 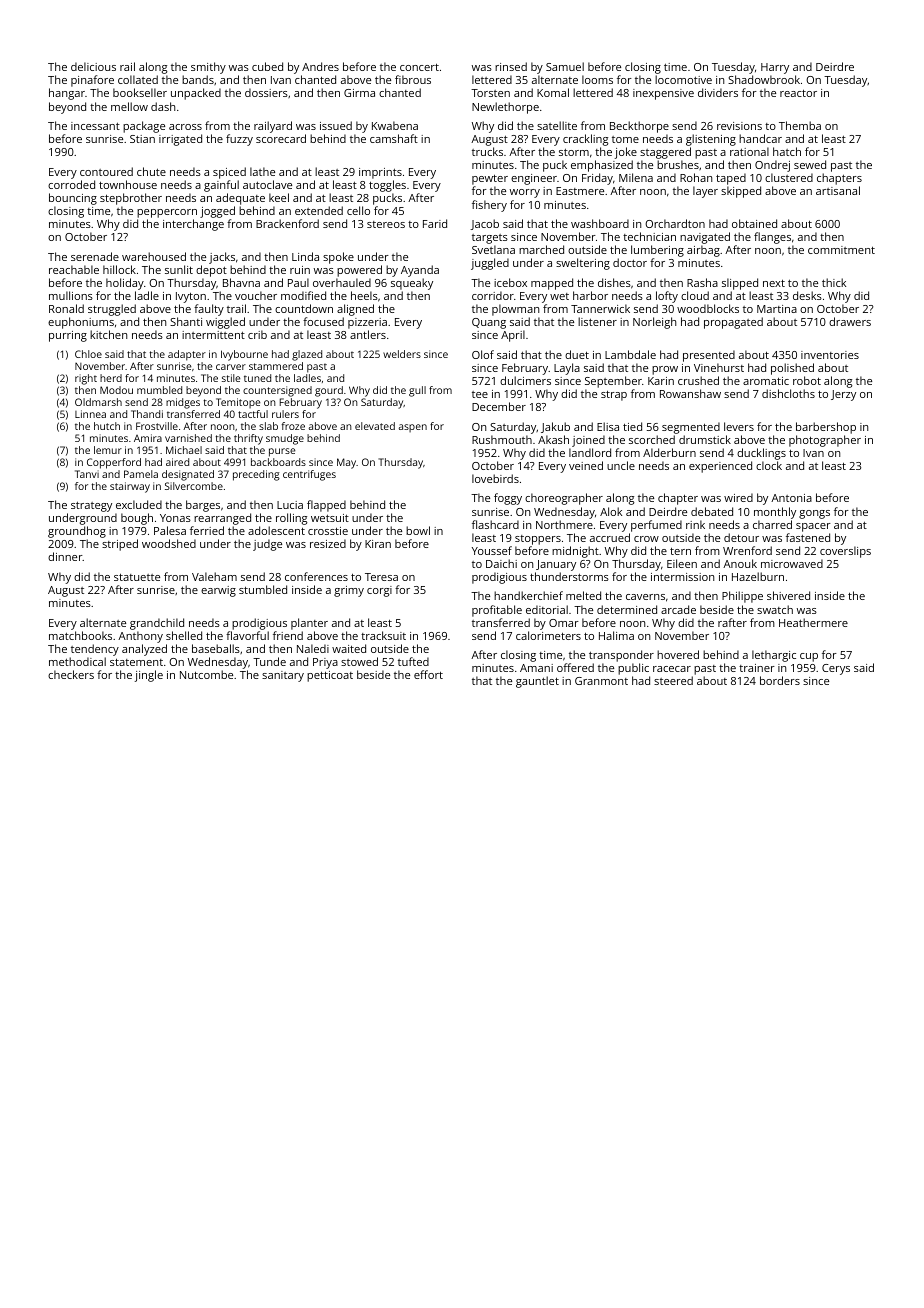 What do you see at coordinates (320, 66) in the screenshot?
I see `Andres` at bounding box center [320, 66].
